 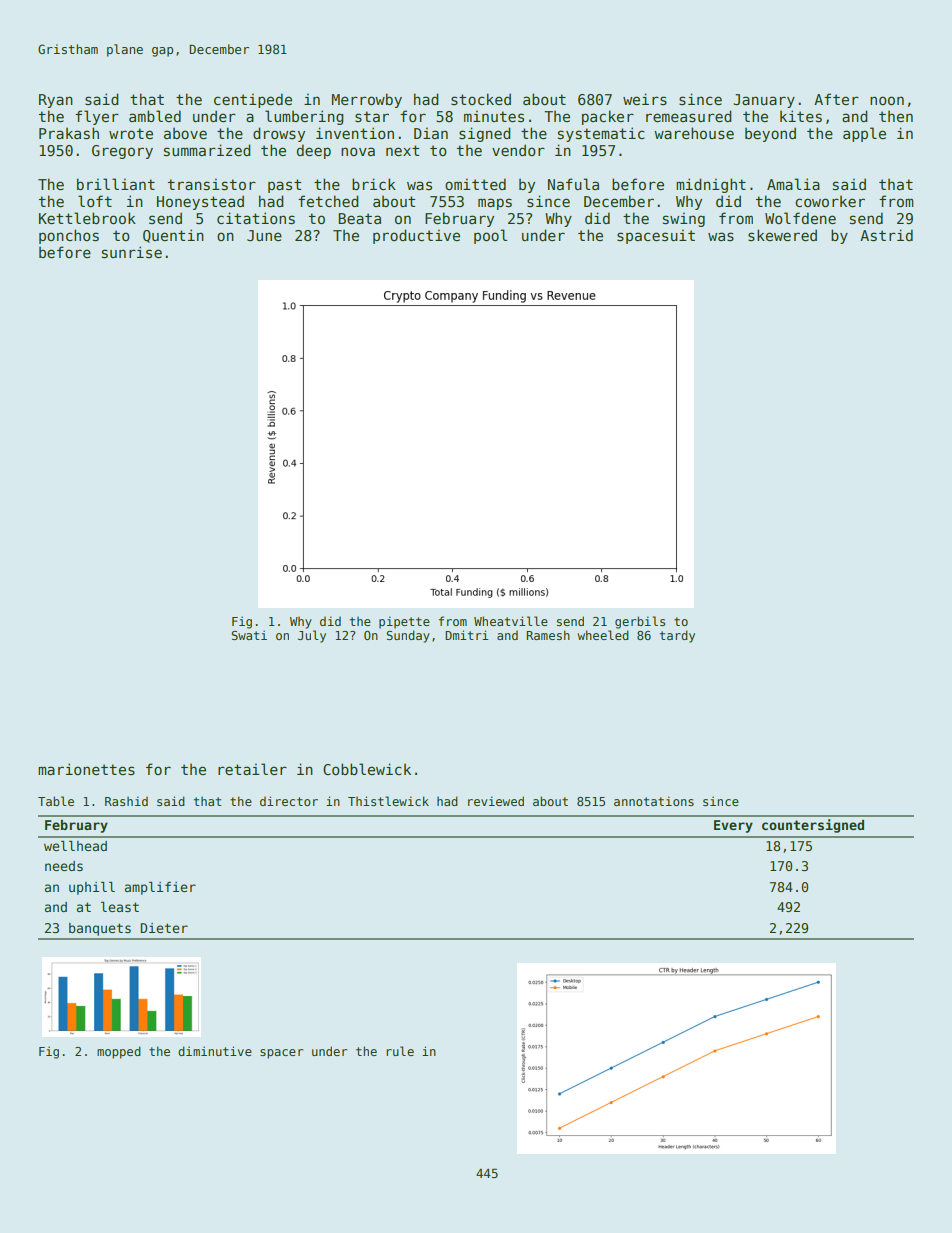 I want to click on stocked, so click(x=481, y=99).
